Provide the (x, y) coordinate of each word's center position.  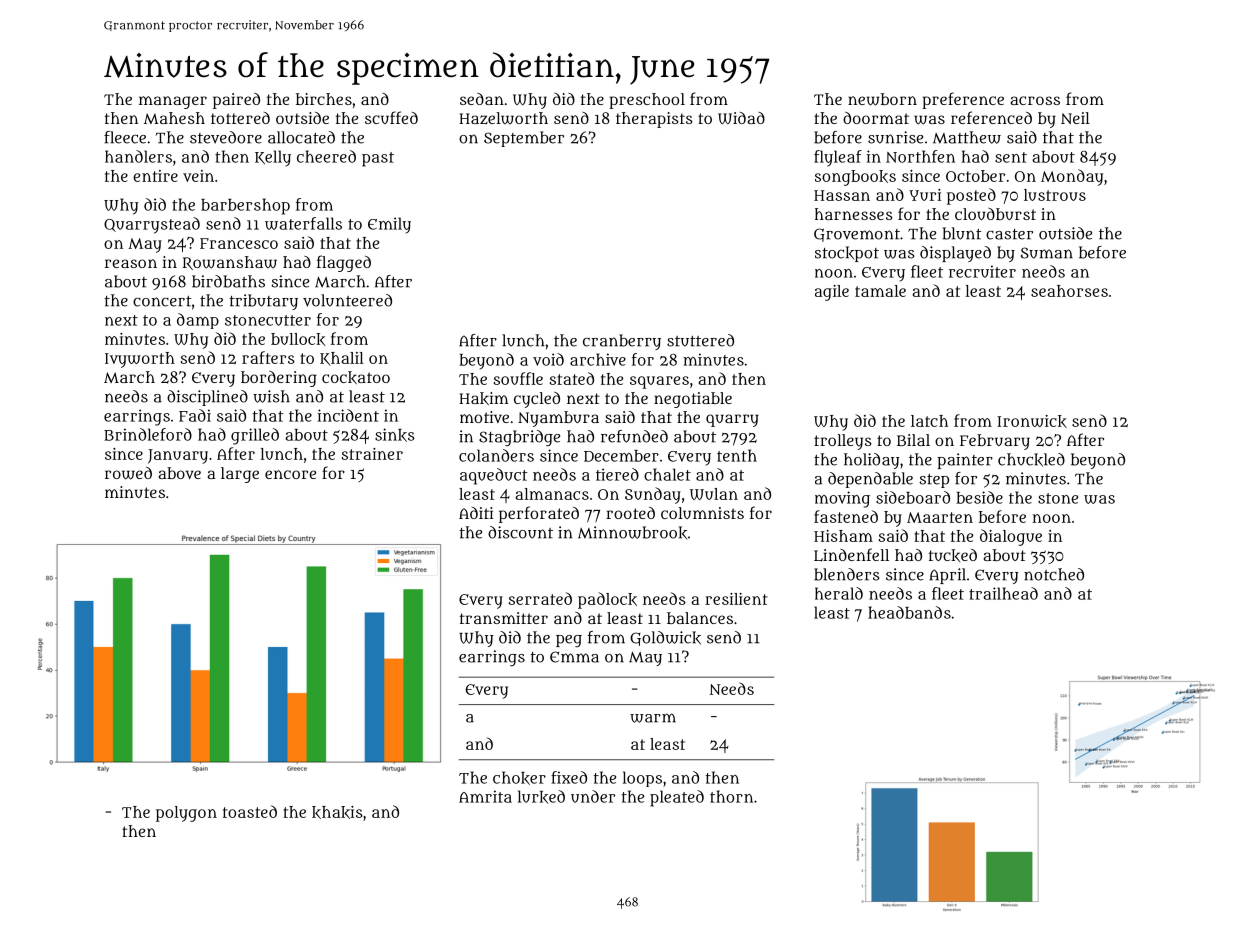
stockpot (847, 254)
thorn (731, 796)
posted (971, 196)
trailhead (1003, 593)
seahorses (1069, 291)
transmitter (504, 618)
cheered (326, 156)
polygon (186, 814)
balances (700, 618)
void (548, 359)
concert (162, 301)
